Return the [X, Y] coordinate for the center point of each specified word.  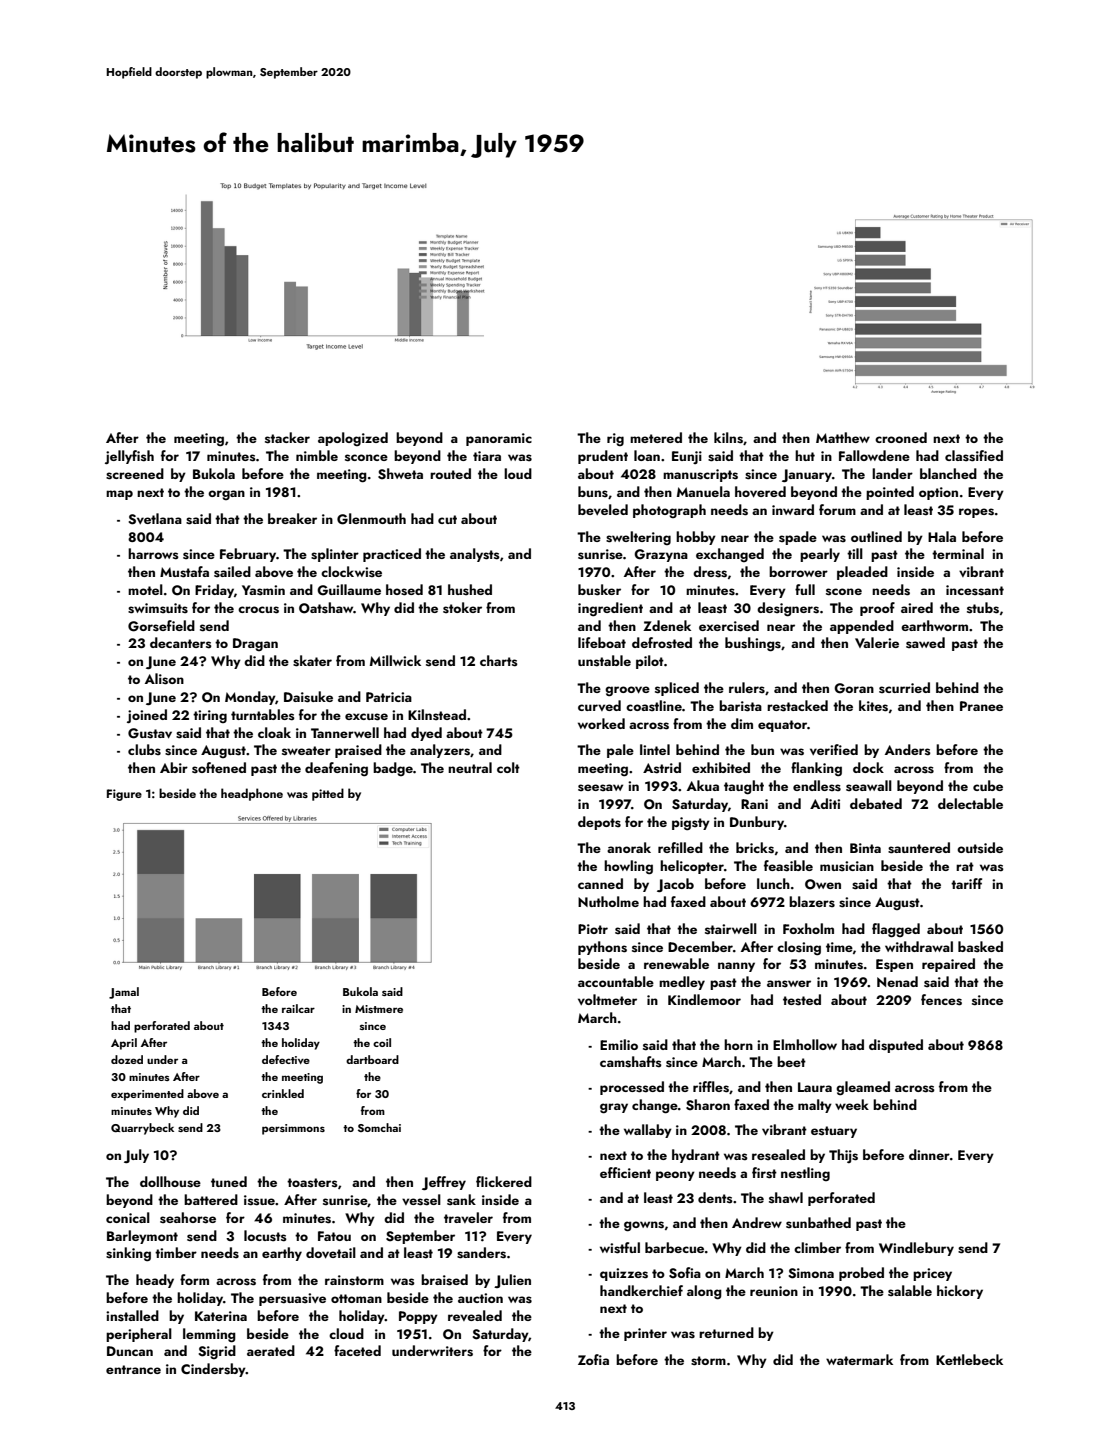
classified [974, 456]
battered [211, 1199]
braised [444, 1280]
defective [286, 1059]
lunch [773, 883]
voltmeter [607, 999]
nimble [317, 455]
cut [447, 519]
